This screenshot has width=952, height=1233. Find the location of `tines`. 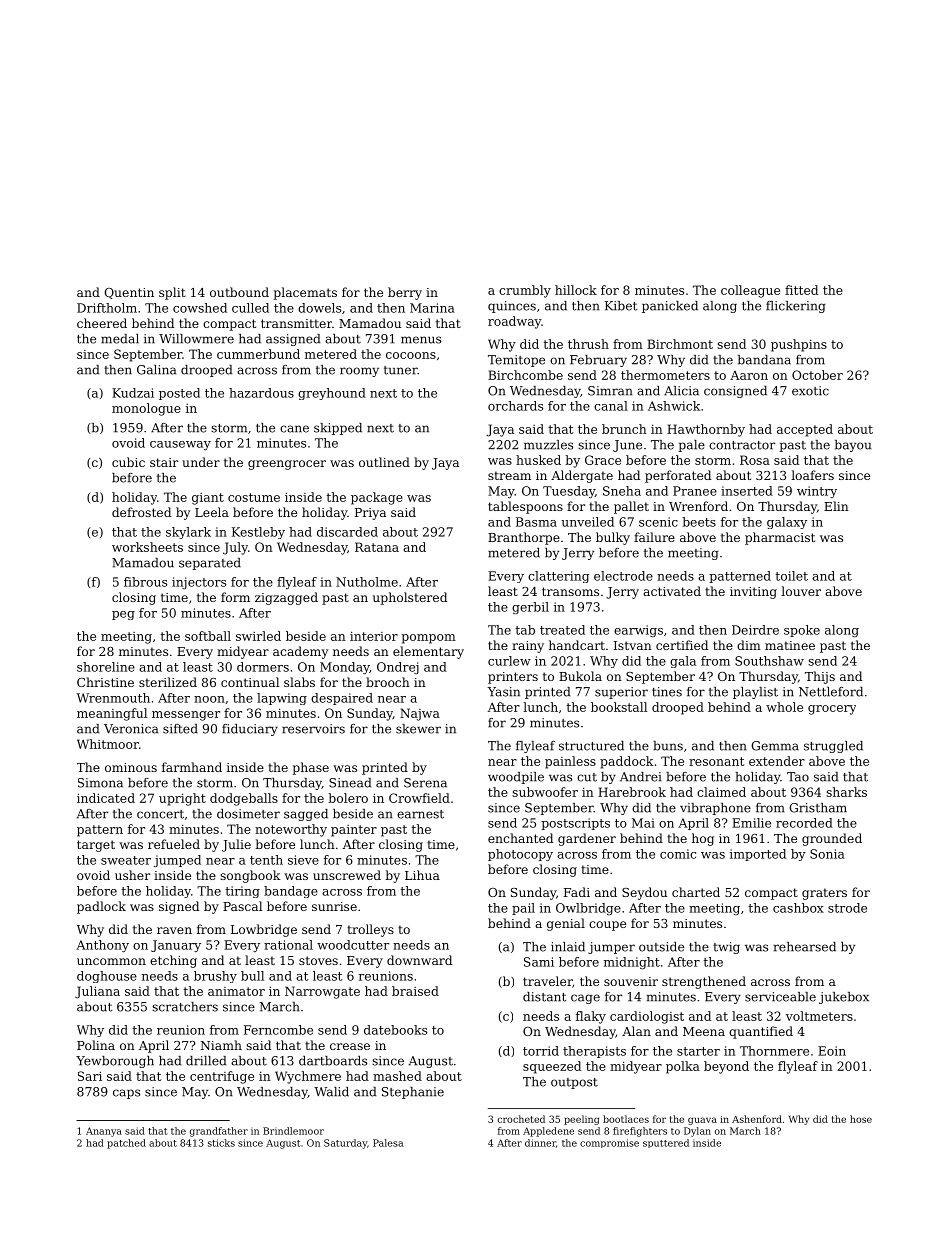

tines is located at coordinates (667, 692).
